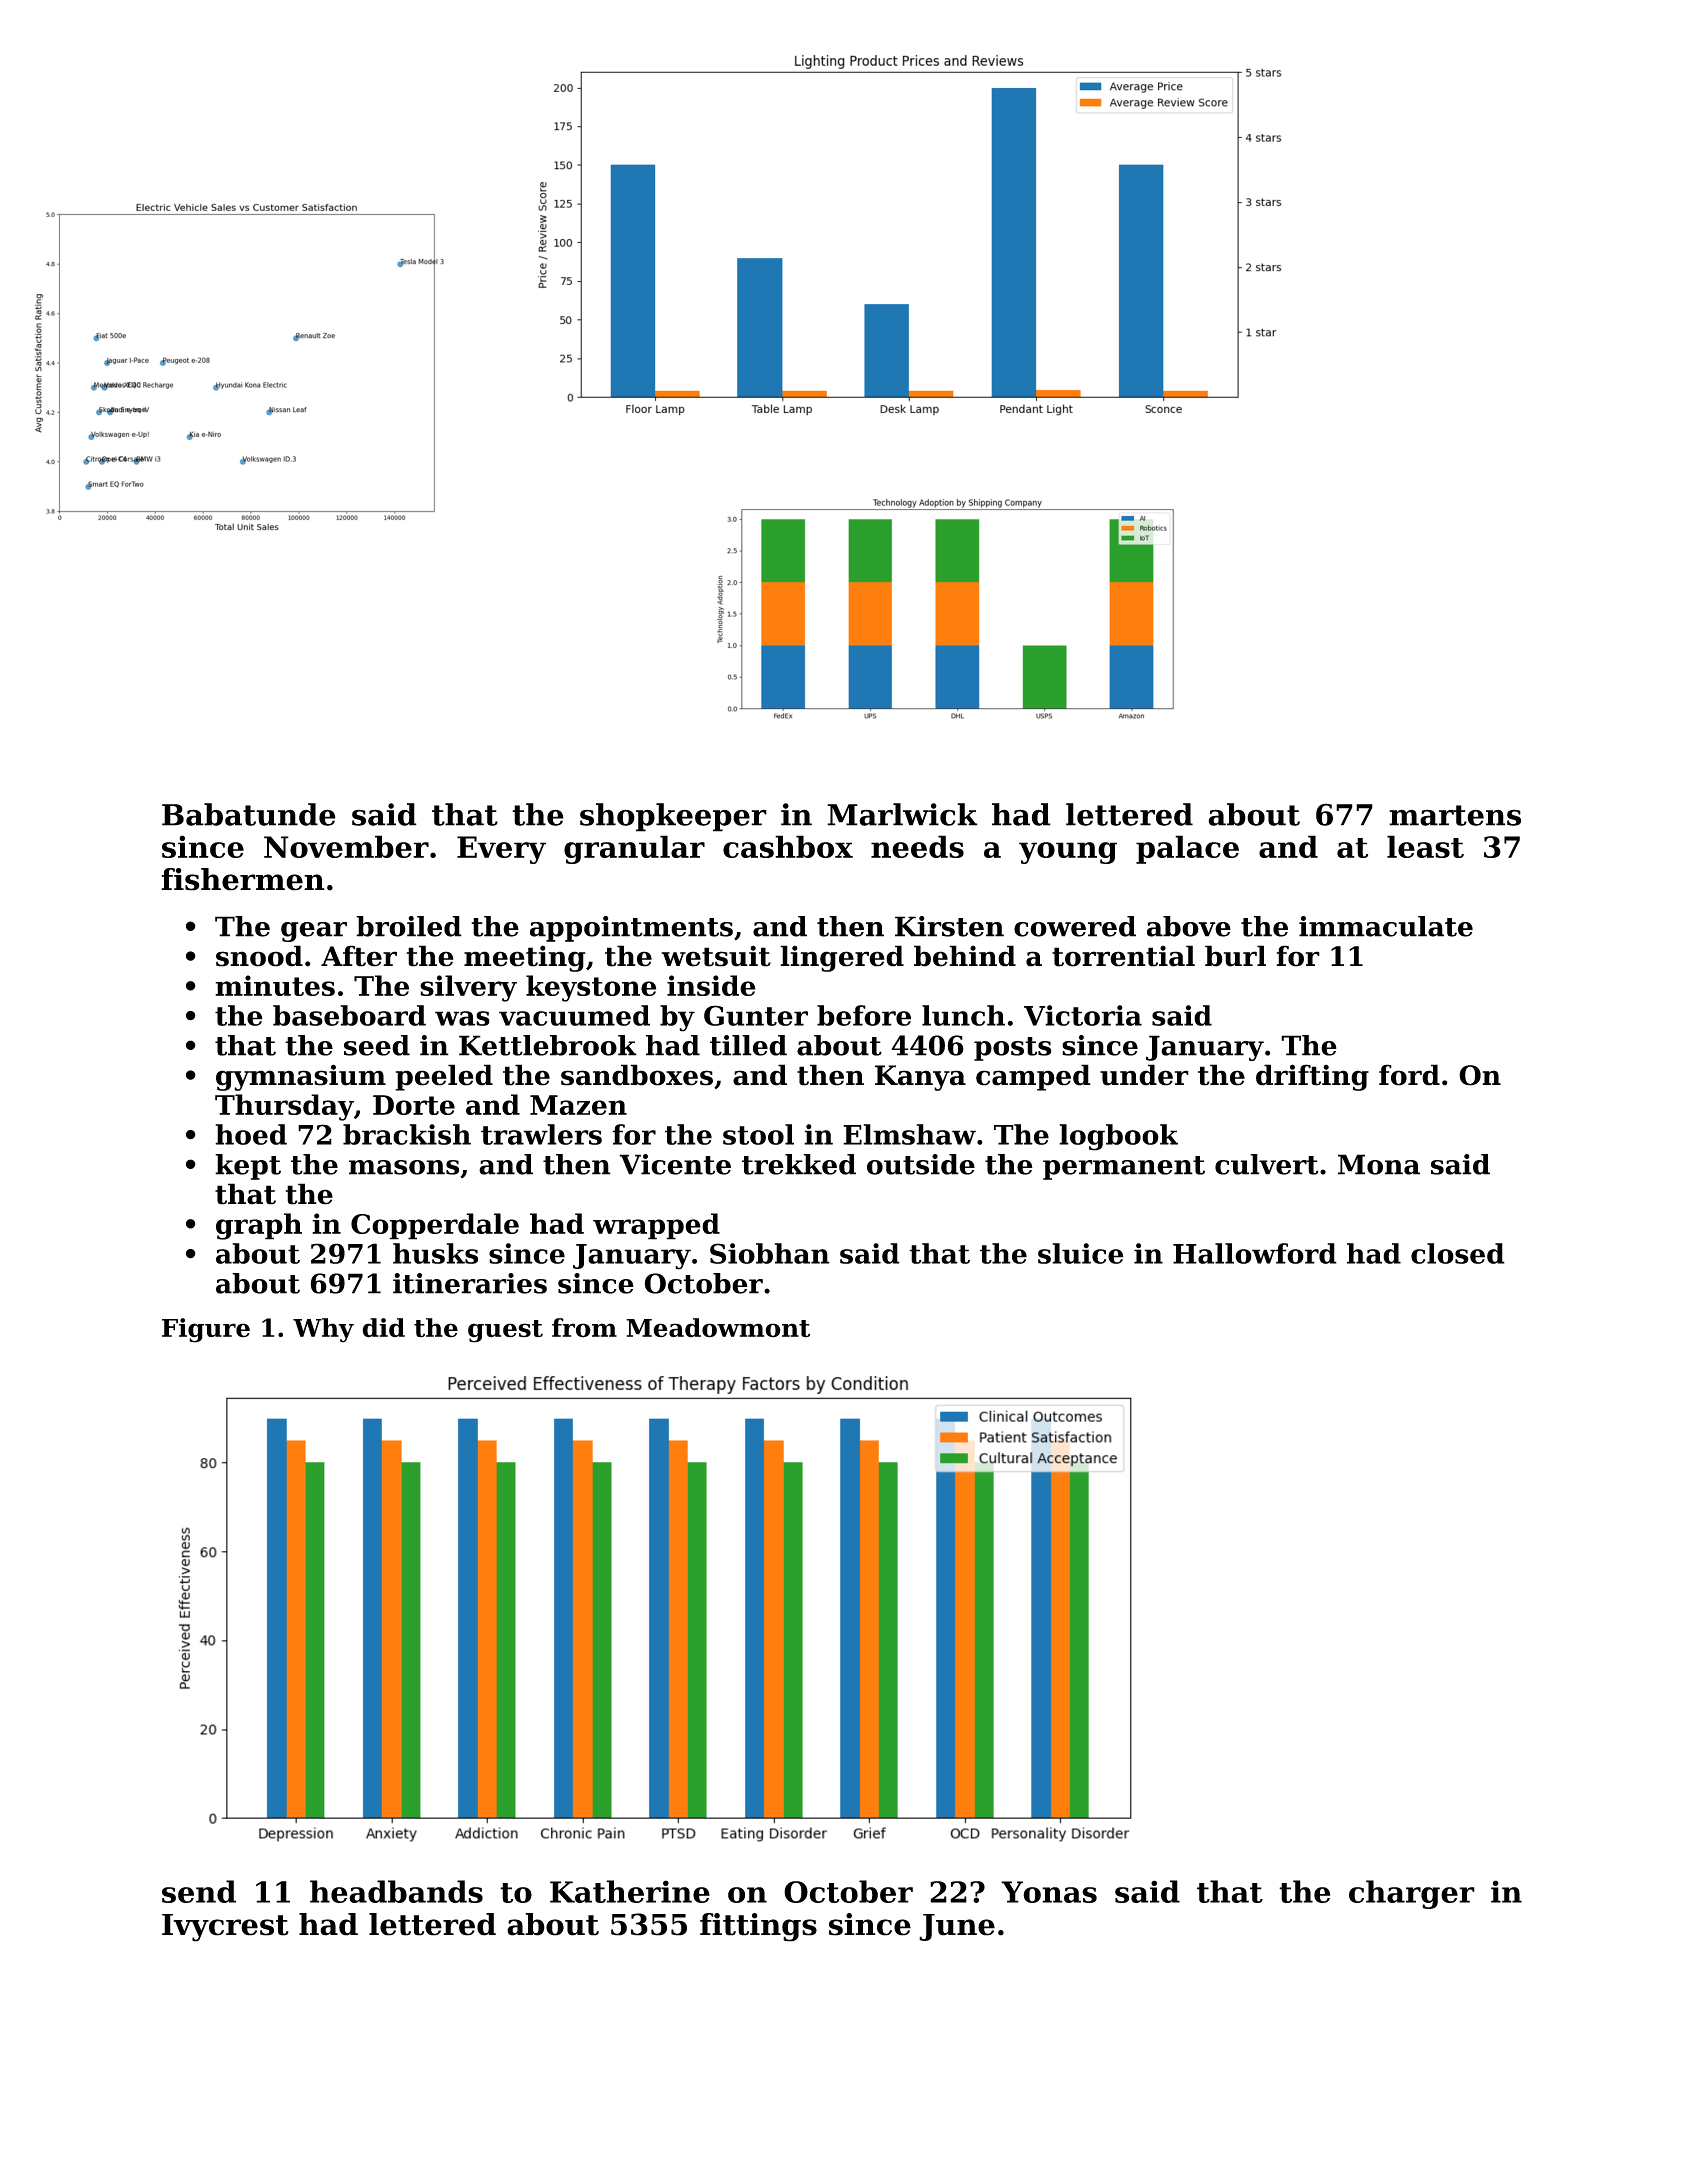 Image resolution: width=1683 pixels, height=2178 pixels. What do you see at coordinates (1049, 1892) in the screenshot?
I see `Yonas` at bounding box center [1049, 1892].
